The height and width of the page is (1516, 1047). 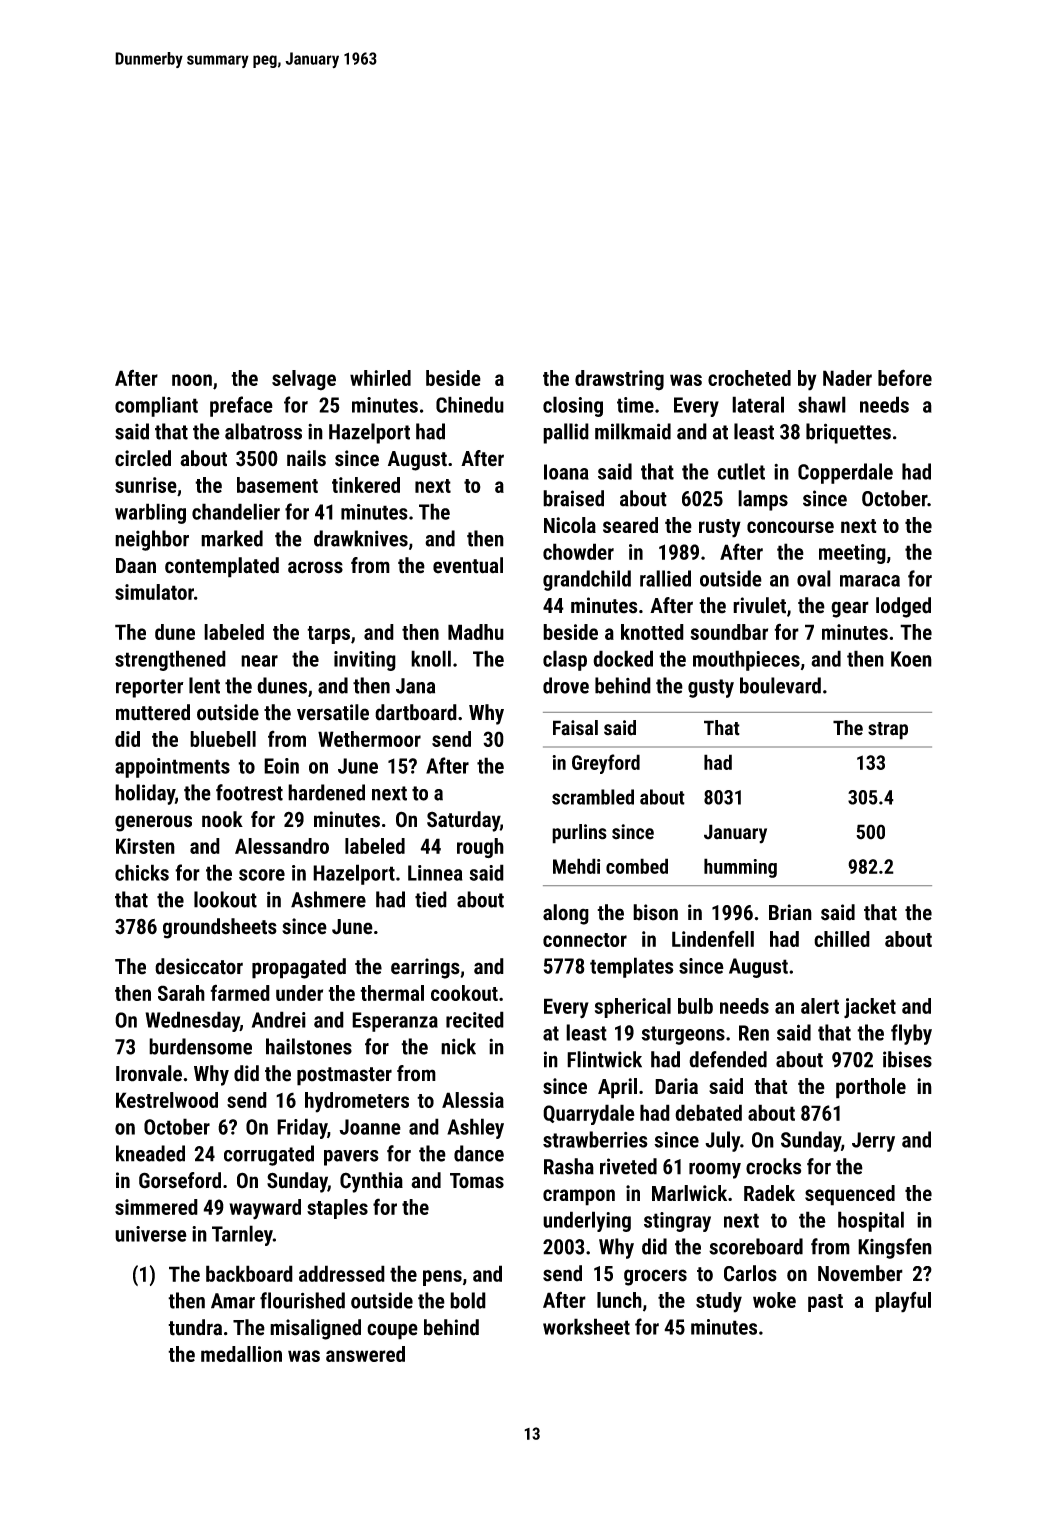 What do you see at coordinates (873, 1142) in the page?
I see `Jerry` at bounding box center [873, 1142].
